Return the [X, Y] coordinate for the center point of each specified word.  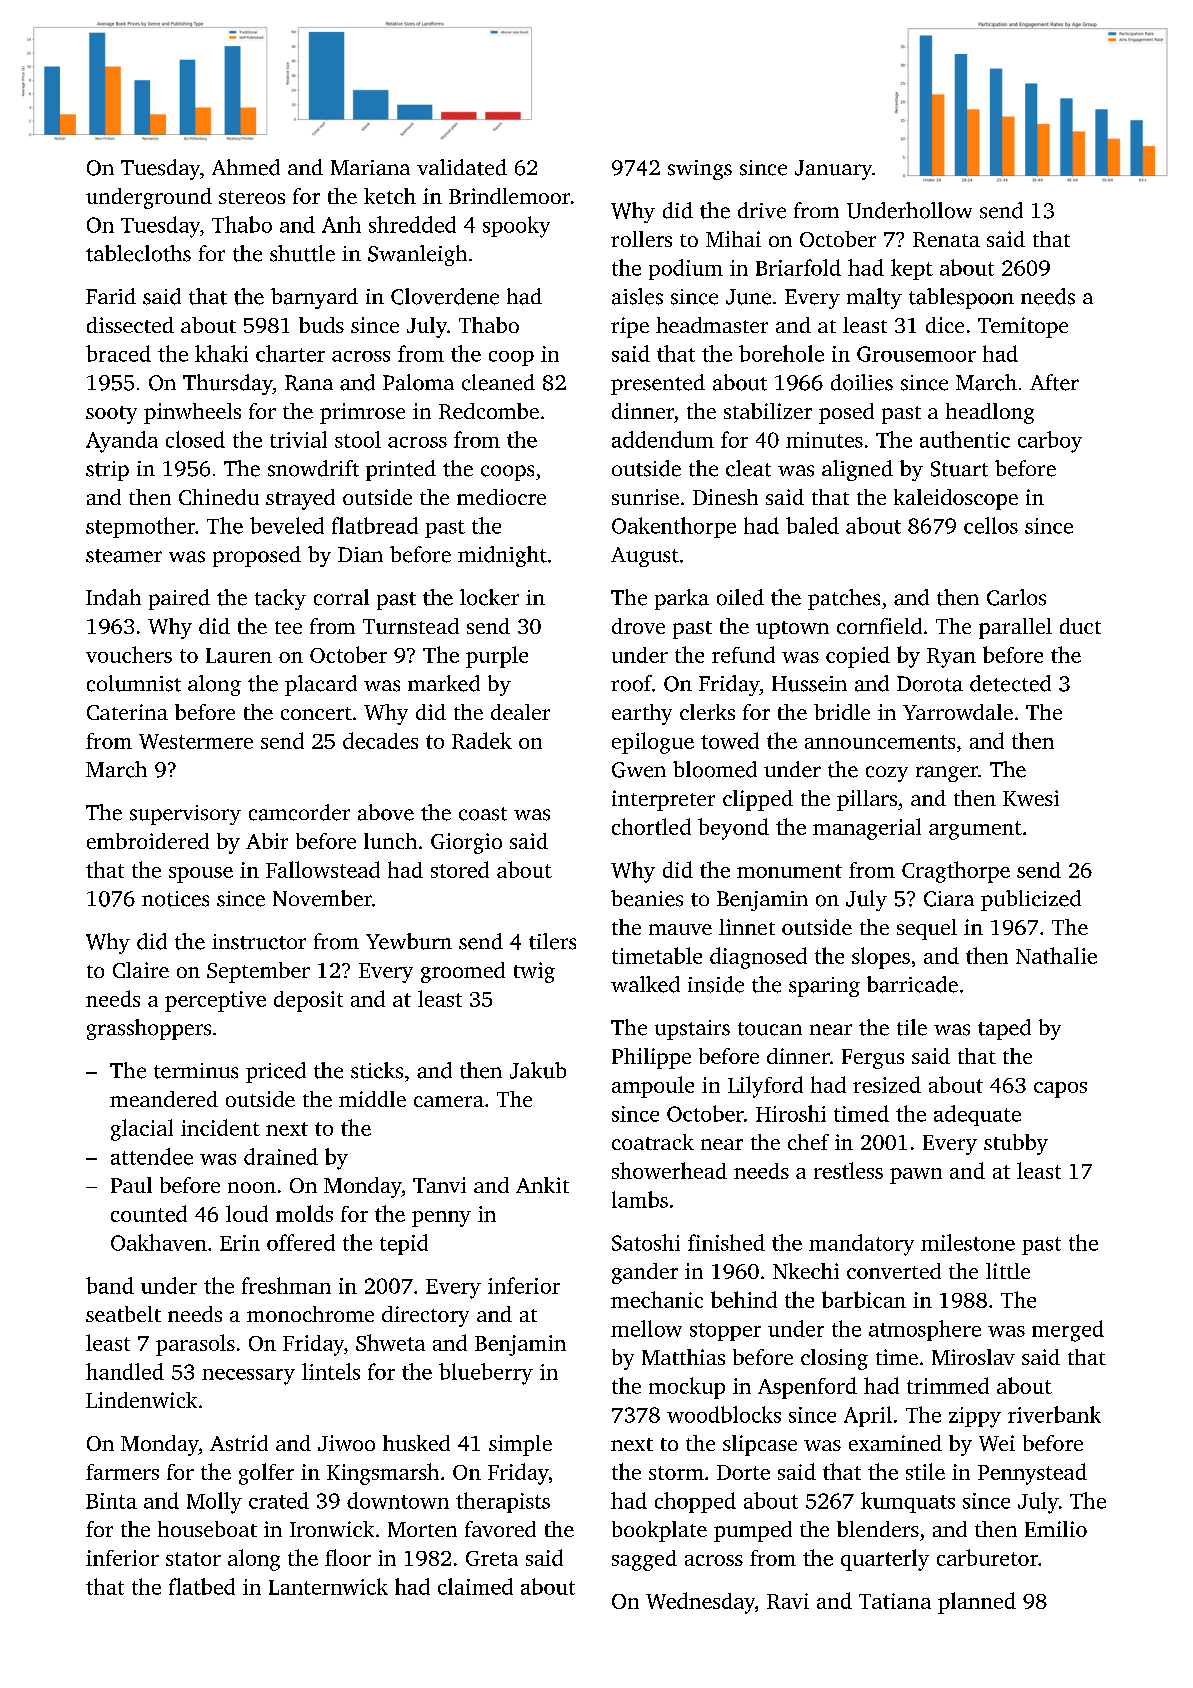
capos [1060, 1090]
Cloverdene [445, 296]
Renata [946, 239]
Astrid [239, 1443]
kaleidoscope [956, 499]
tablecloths [138, 253]
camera [449, 1101]
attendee [152, 1156]
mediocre [501, 497]
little [1008, 1271]
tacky [280, 599]
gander [645, 1273]
